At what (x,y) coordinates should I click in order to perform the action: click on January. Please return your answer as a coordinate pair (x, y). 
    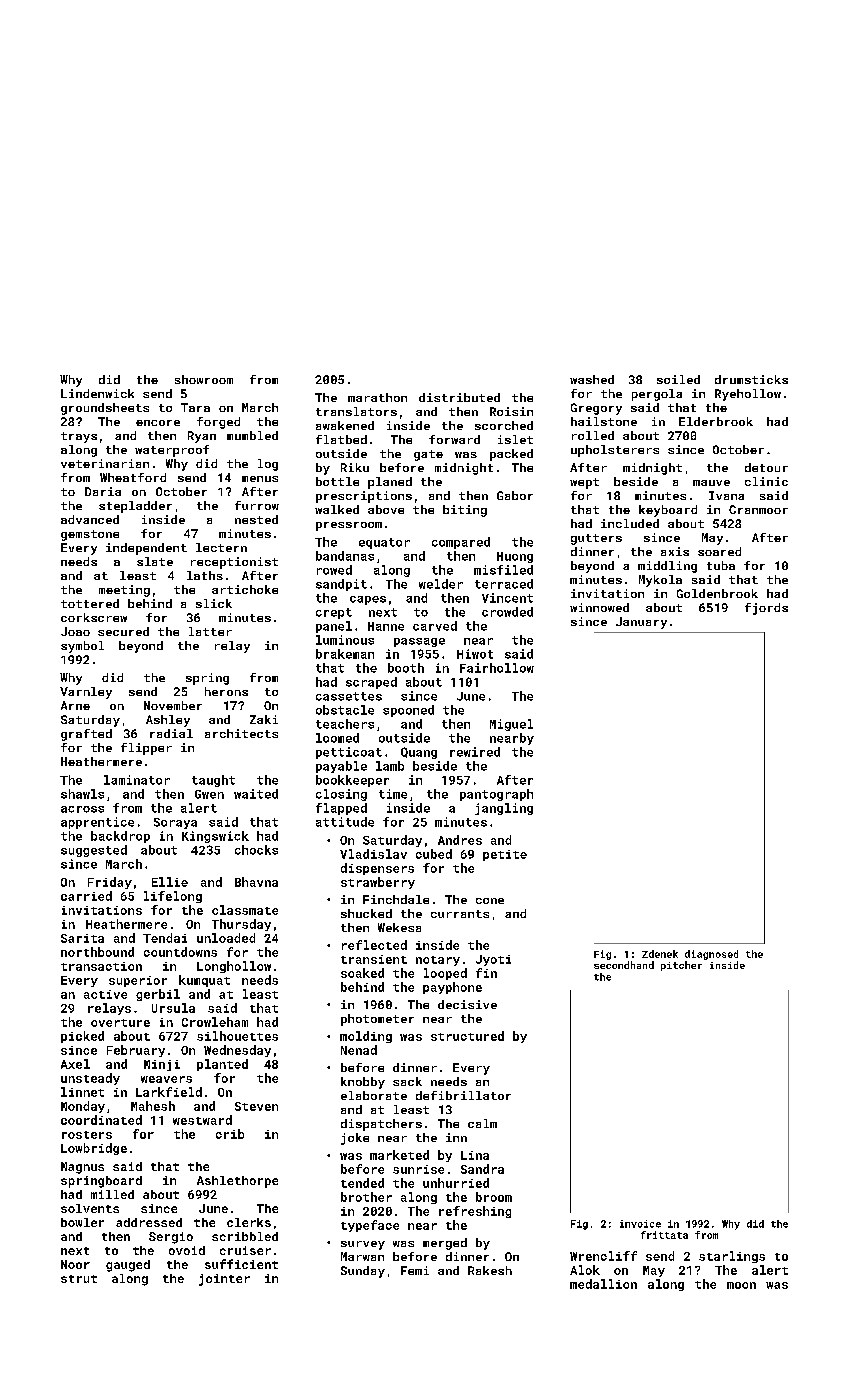
    Looking at the image, I should click on (641, 623).
